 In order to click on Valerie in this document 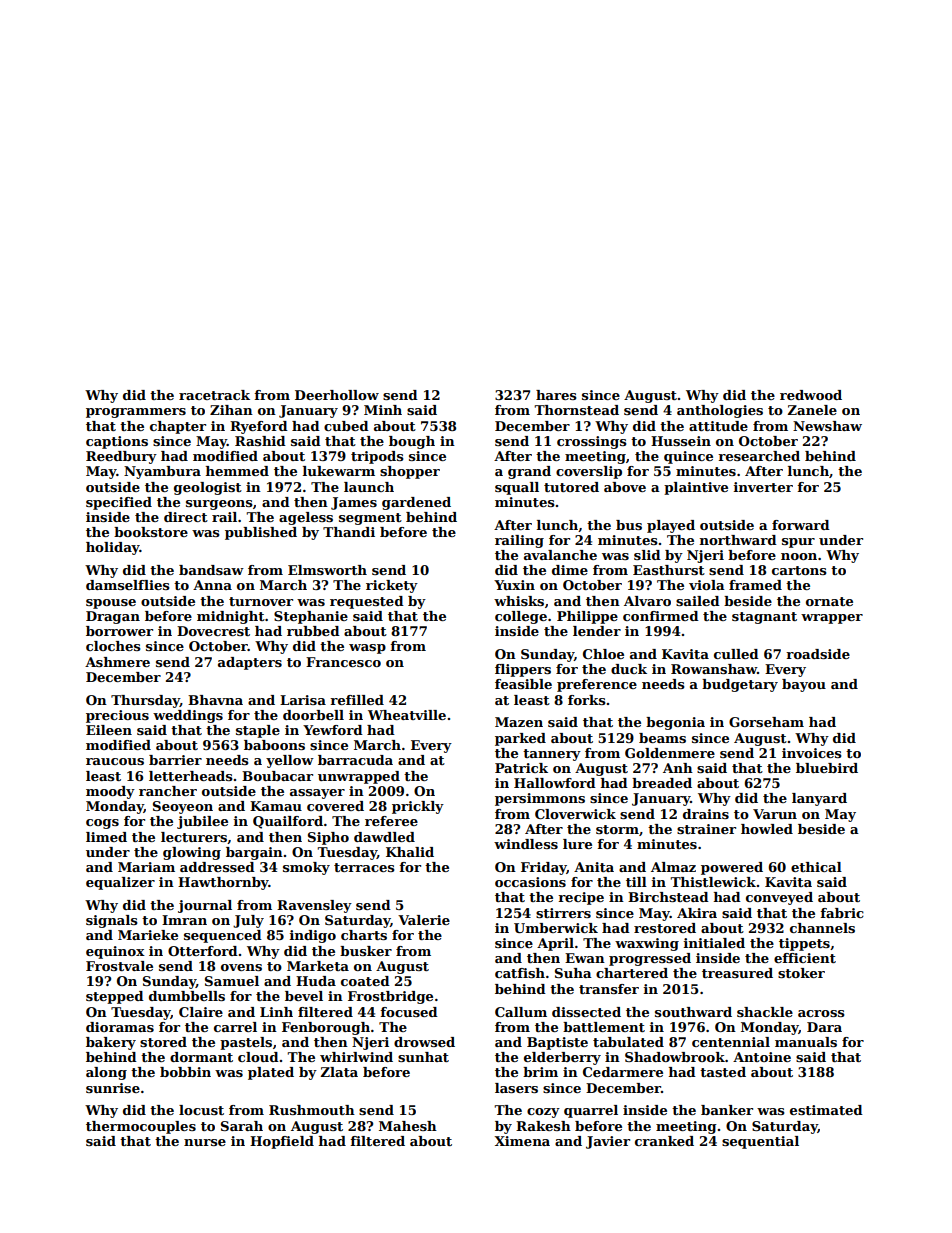, I will do `click(424, 920)`.
